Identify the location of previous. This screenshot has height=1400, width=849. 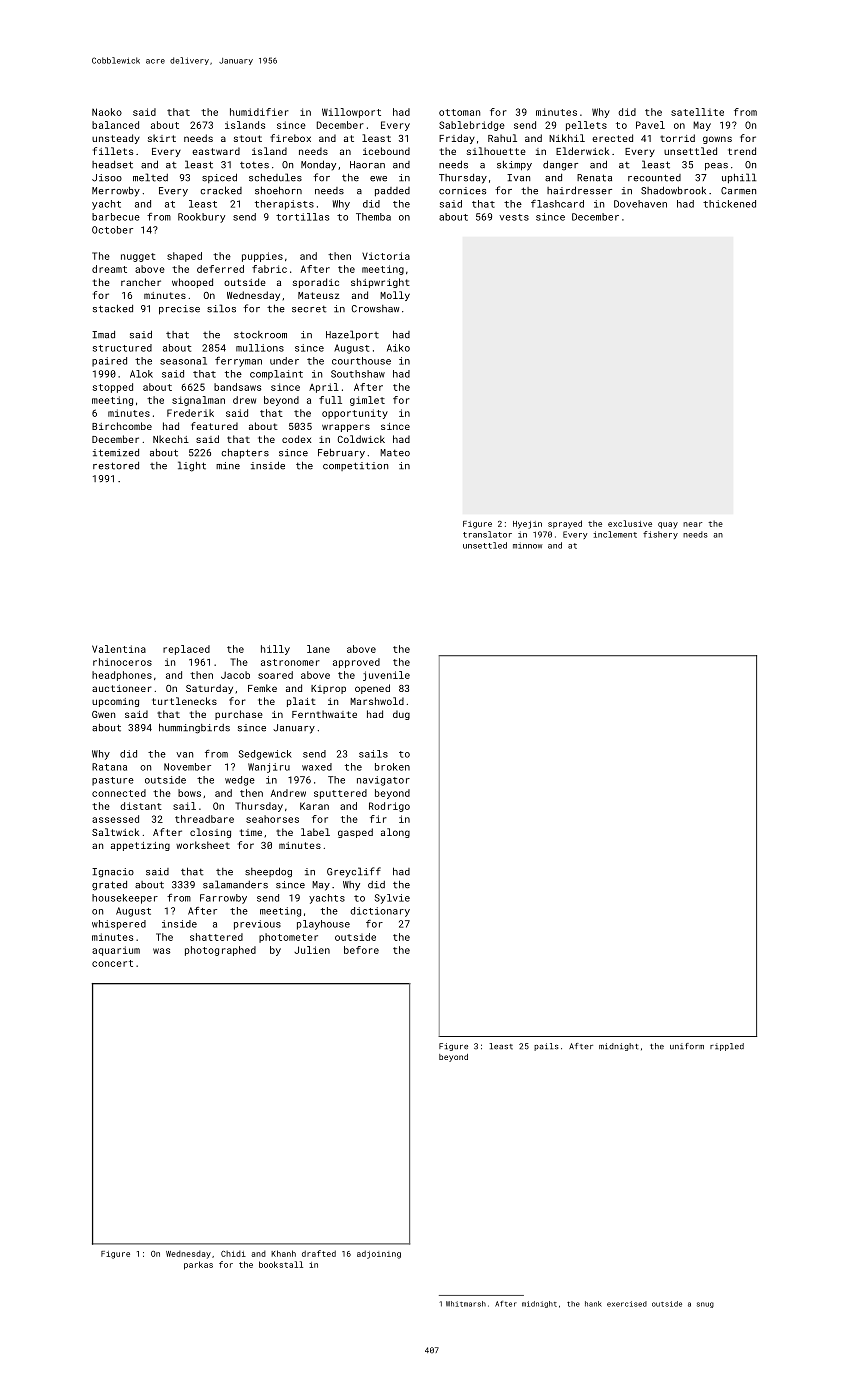
(257, 925).
